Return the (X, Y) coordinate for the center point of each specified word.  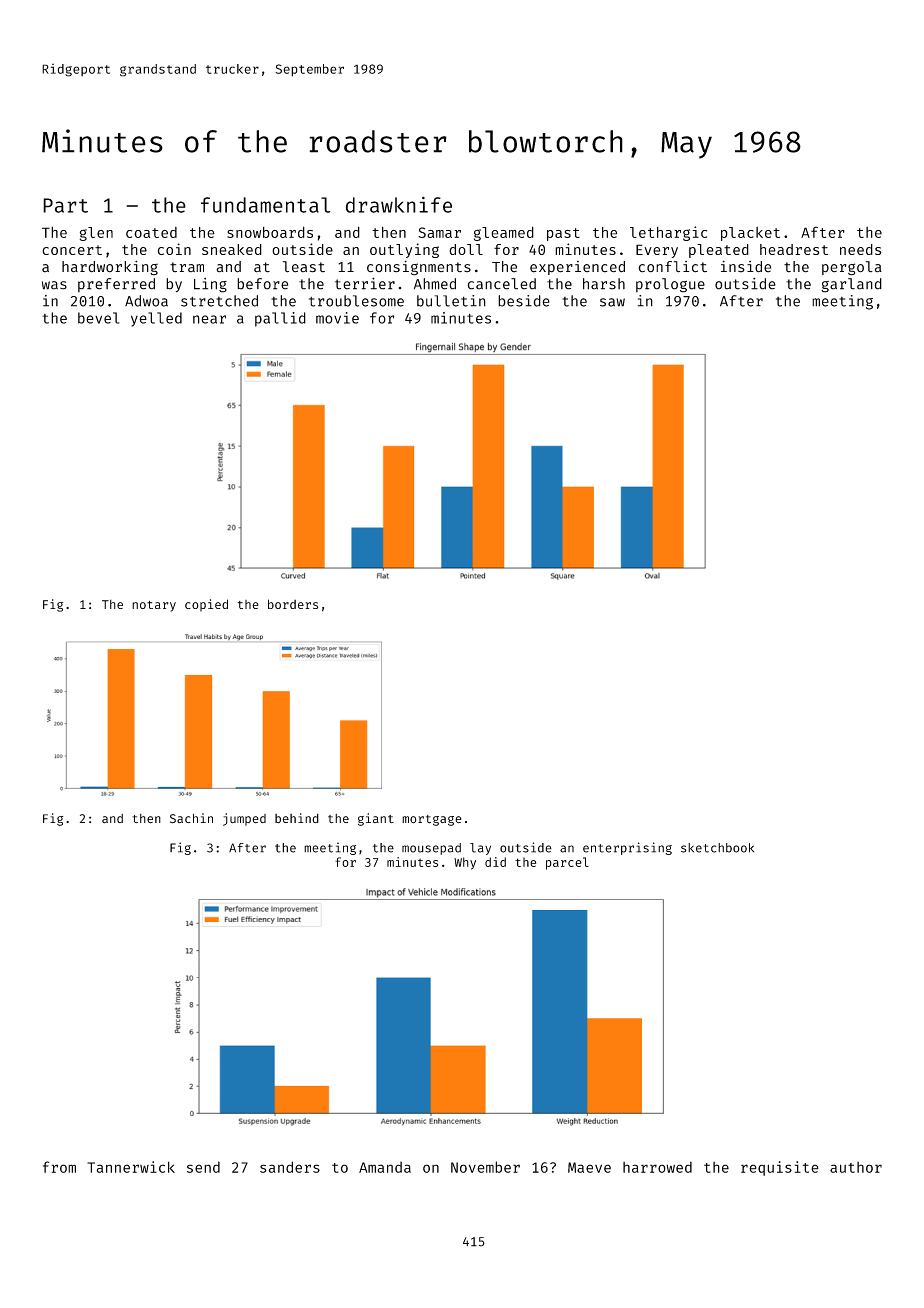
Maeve (589, 1167)
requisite (780, 1168)
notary (154, 606)
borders (293, 604)
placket (750, 234)
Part (65, 205)
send (203, 1167)
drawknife (399, 205)
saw (612, 302)
